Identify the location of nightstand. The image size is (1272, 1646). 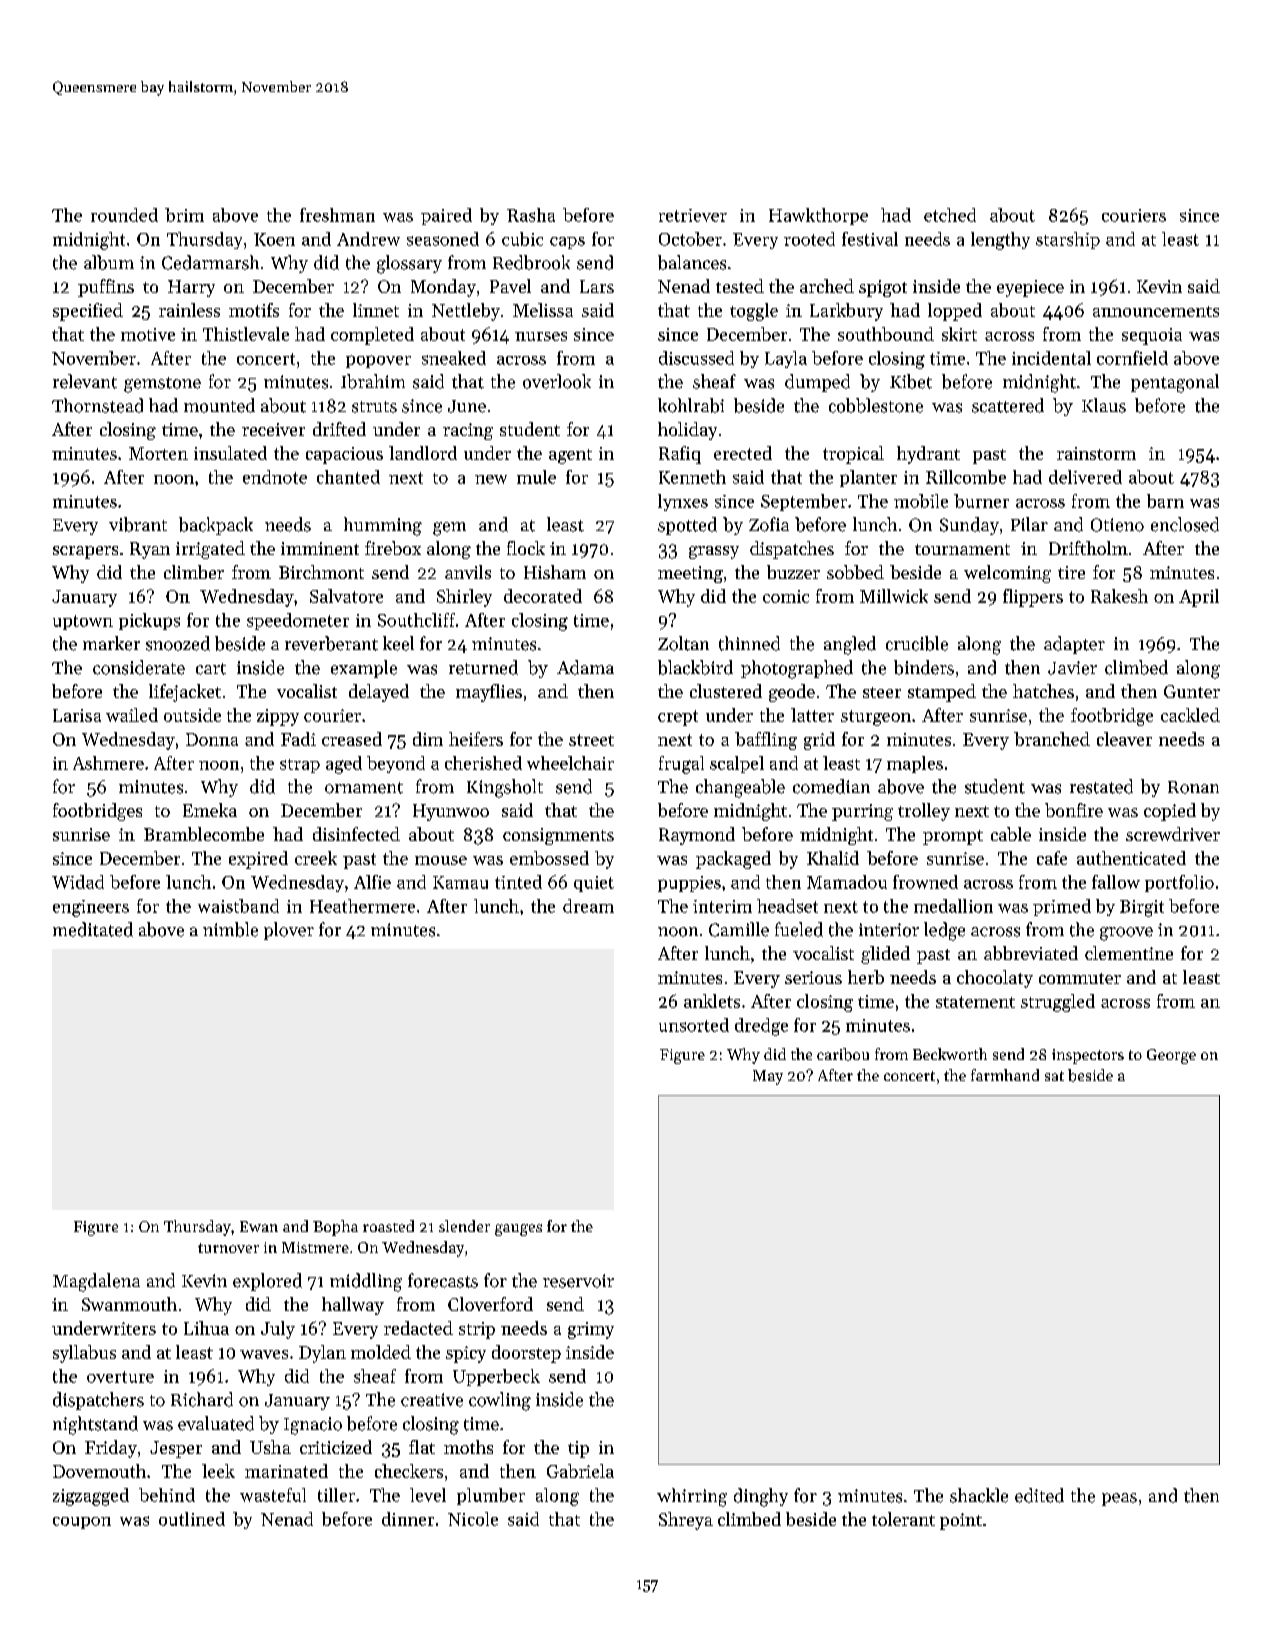
(95, 1425).
